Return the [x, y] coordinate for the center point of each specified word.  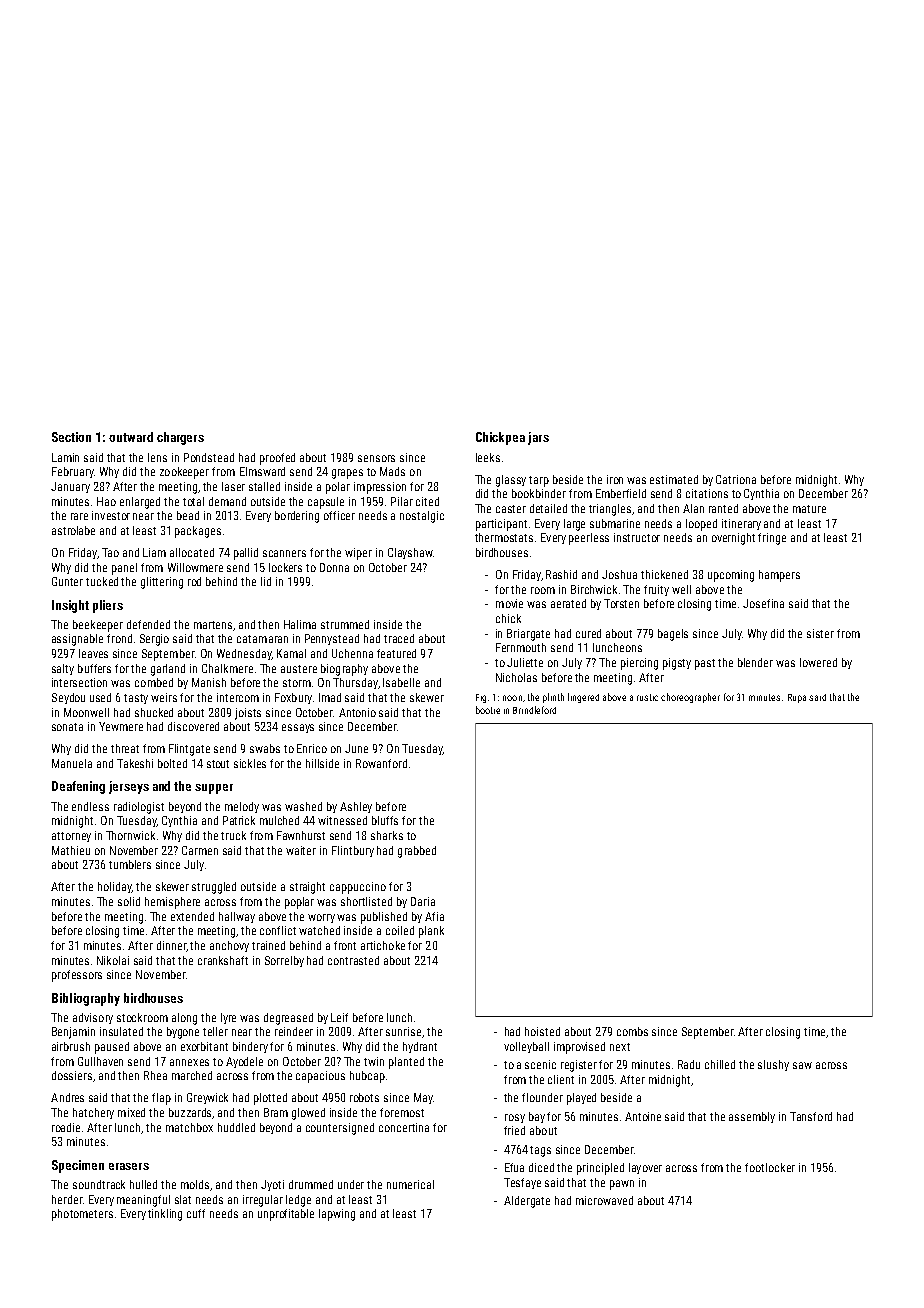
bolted [172, 763]
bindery [250, 1047]
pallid [246, 554]
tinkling [165, 1215]
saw [802, 1065]
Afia [434, 916]
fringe [772, 539]
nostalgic [422, 517]
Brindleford [534, 710]
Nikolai [113, 960]
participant [501, 525]
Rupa [797, 698]
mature [809, 509]
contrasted [353, 960]
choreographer [690, 698]
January [70, 487]
